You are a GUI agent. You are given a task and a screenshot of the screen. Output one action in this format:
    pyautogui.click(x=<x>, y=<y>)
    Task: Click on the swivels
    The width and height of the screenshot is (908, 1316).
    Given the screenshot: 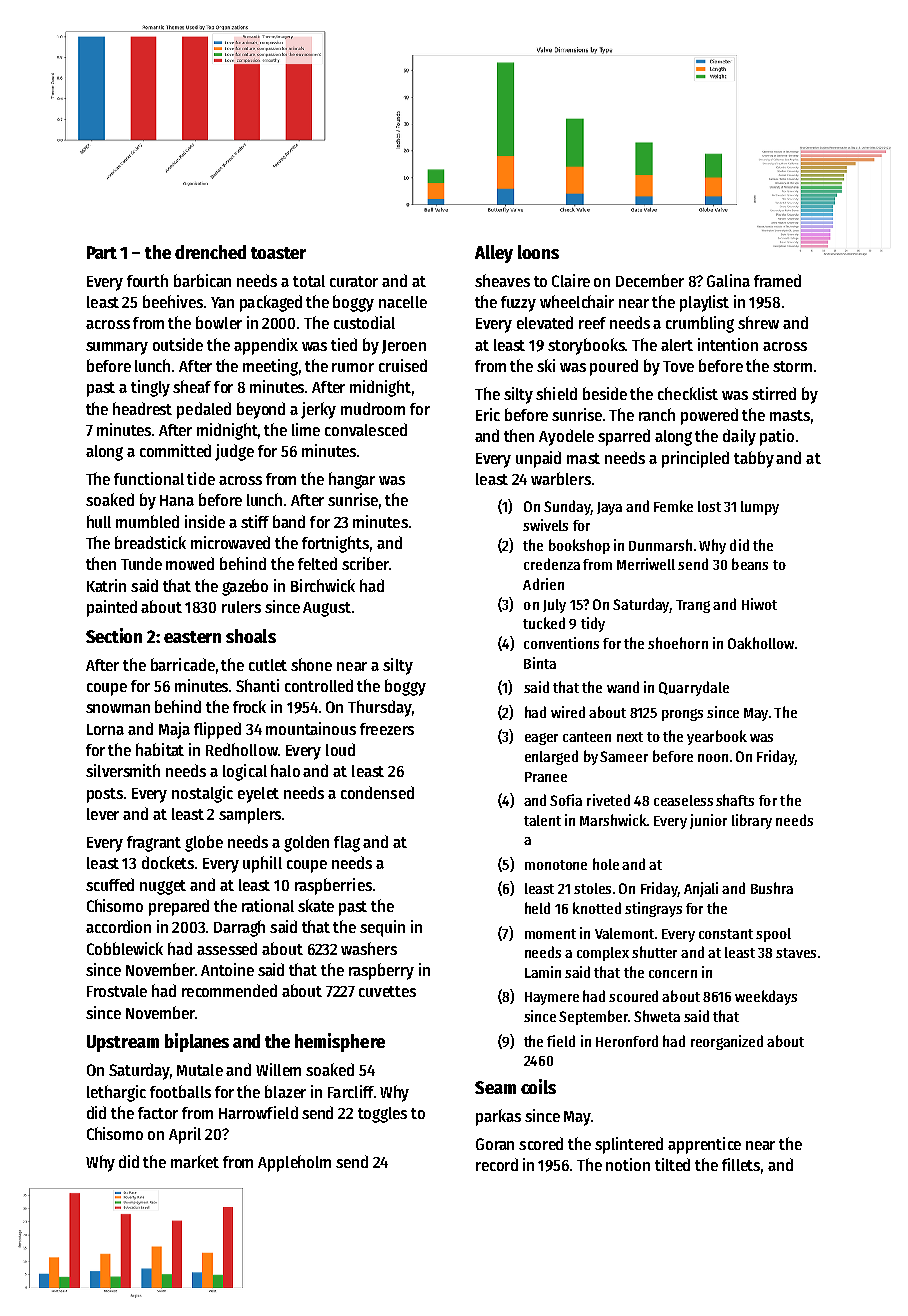 What is the action you would take?
    pyautogui.click(x=545, y=525)
